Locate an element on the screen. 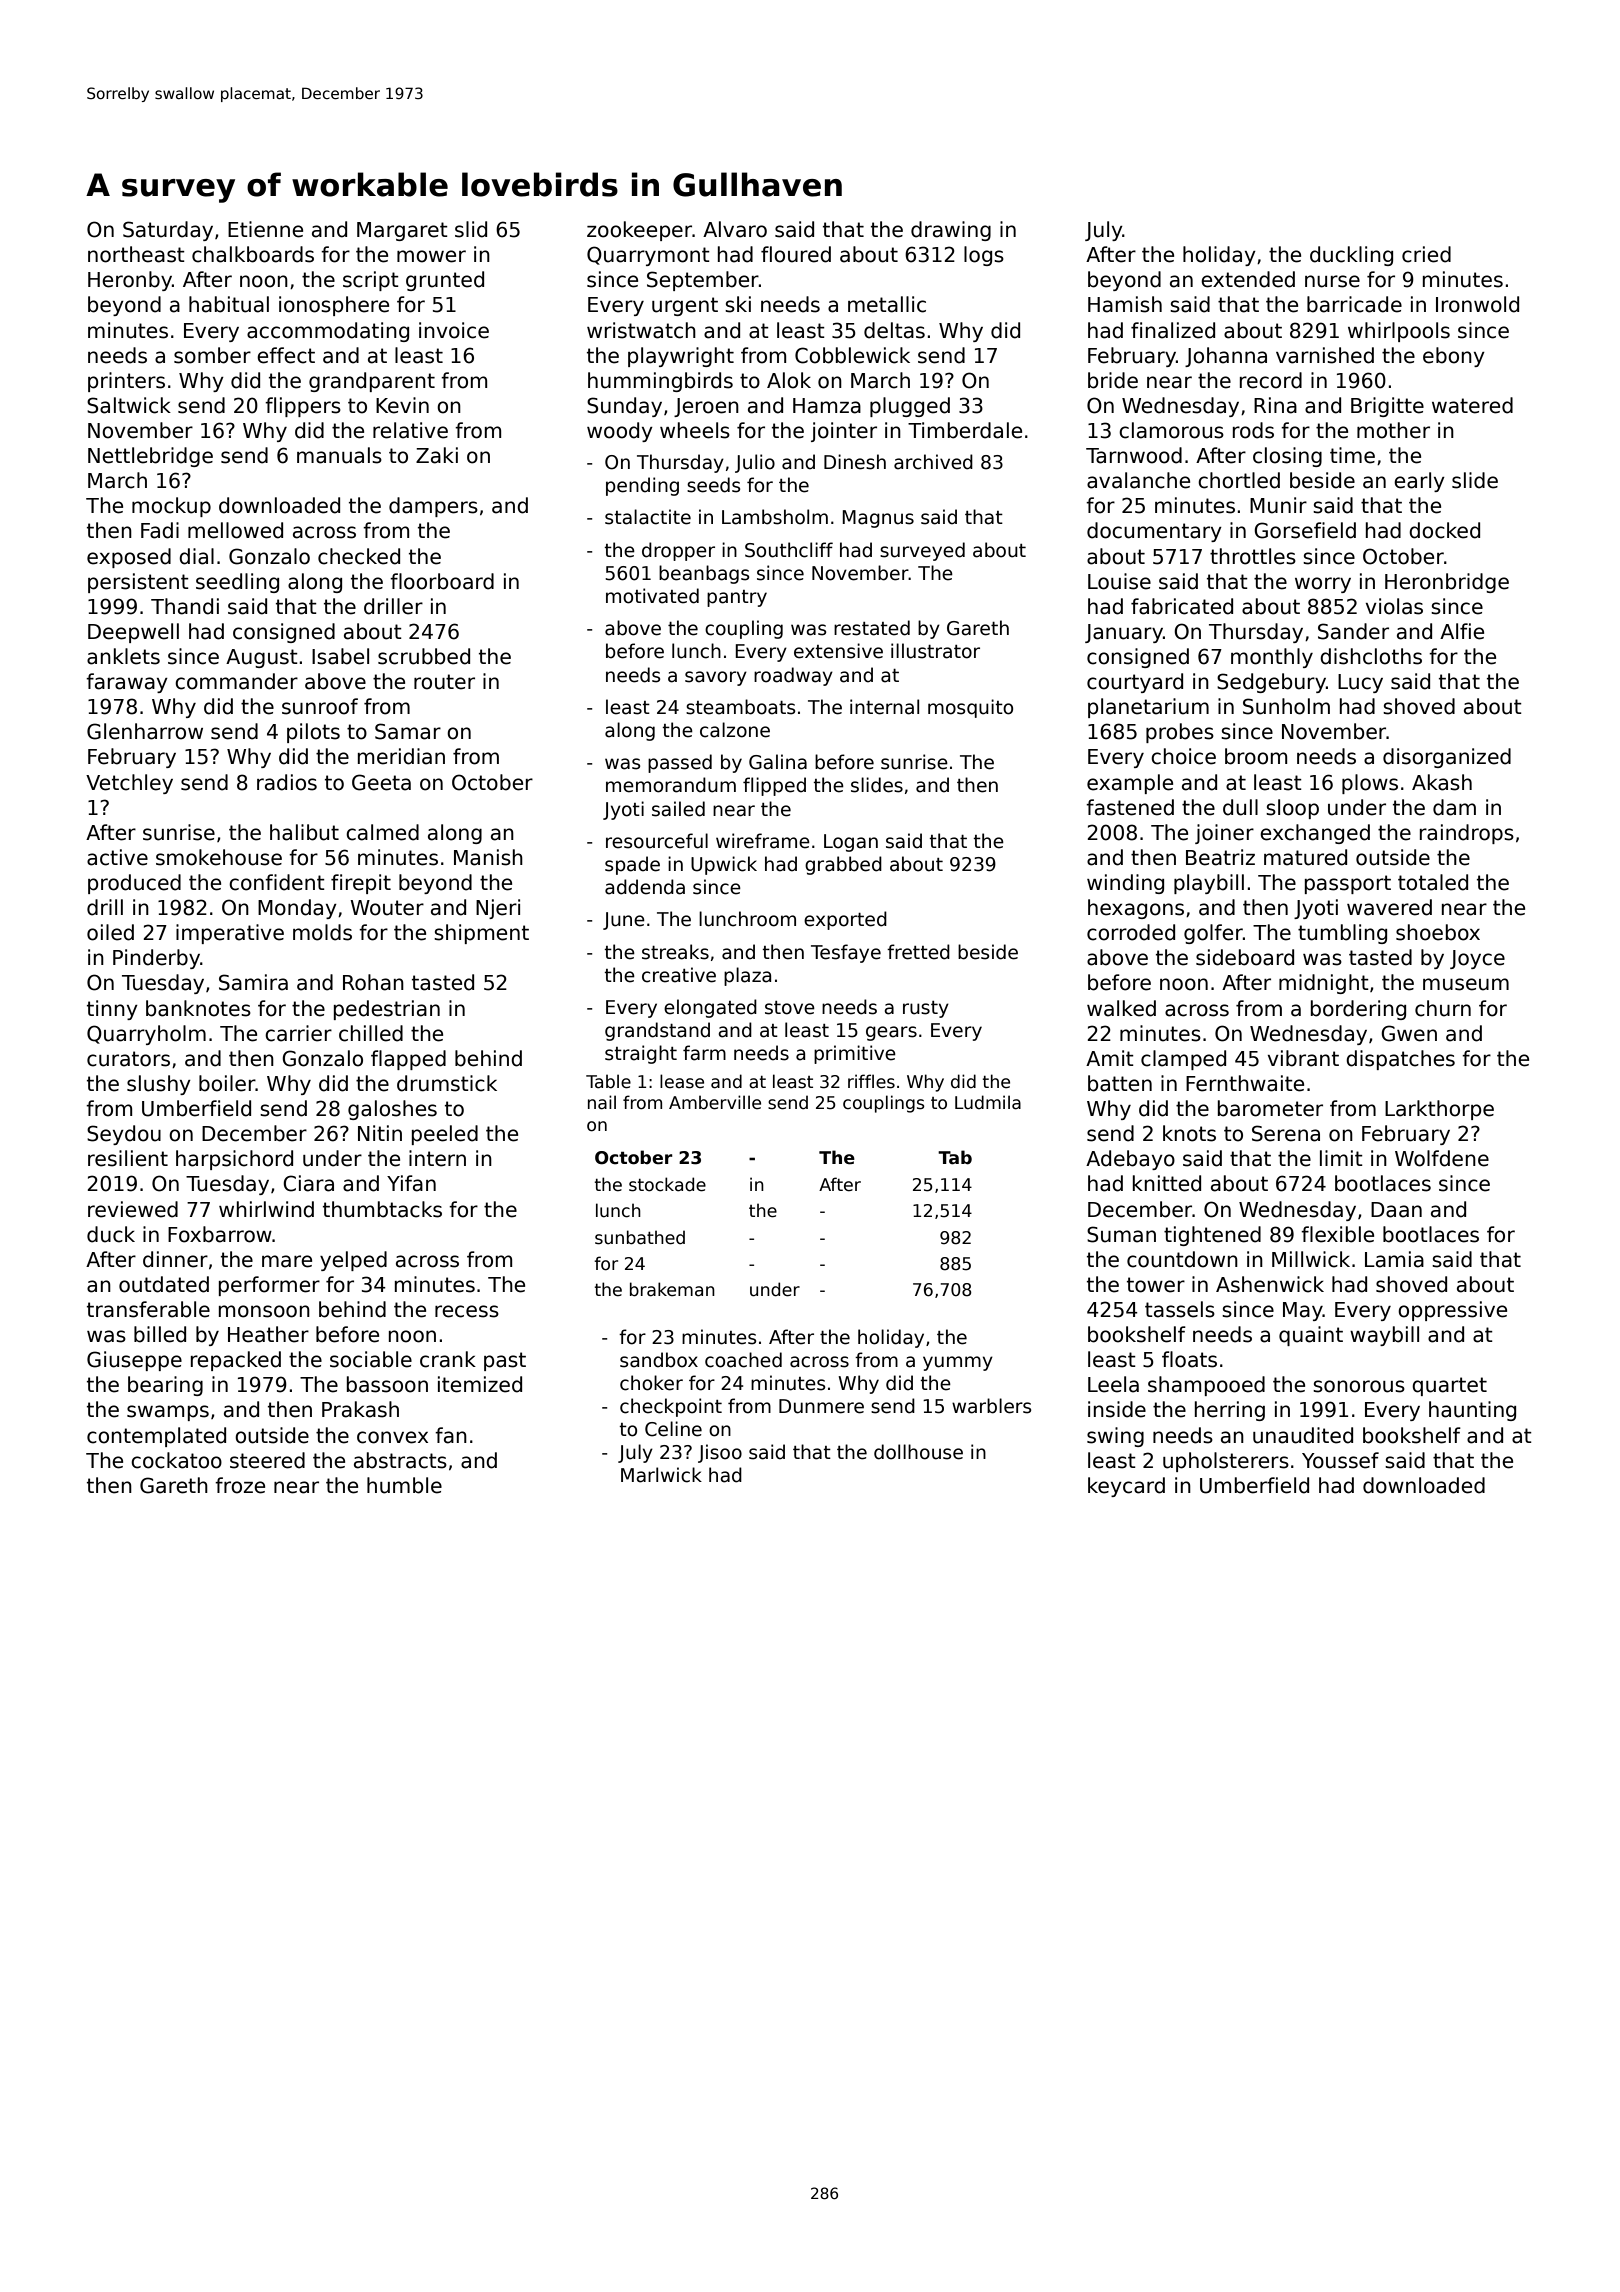 The image size is (1620, 2292). Larkthorpe is located at coordinates (1439, 1110).
